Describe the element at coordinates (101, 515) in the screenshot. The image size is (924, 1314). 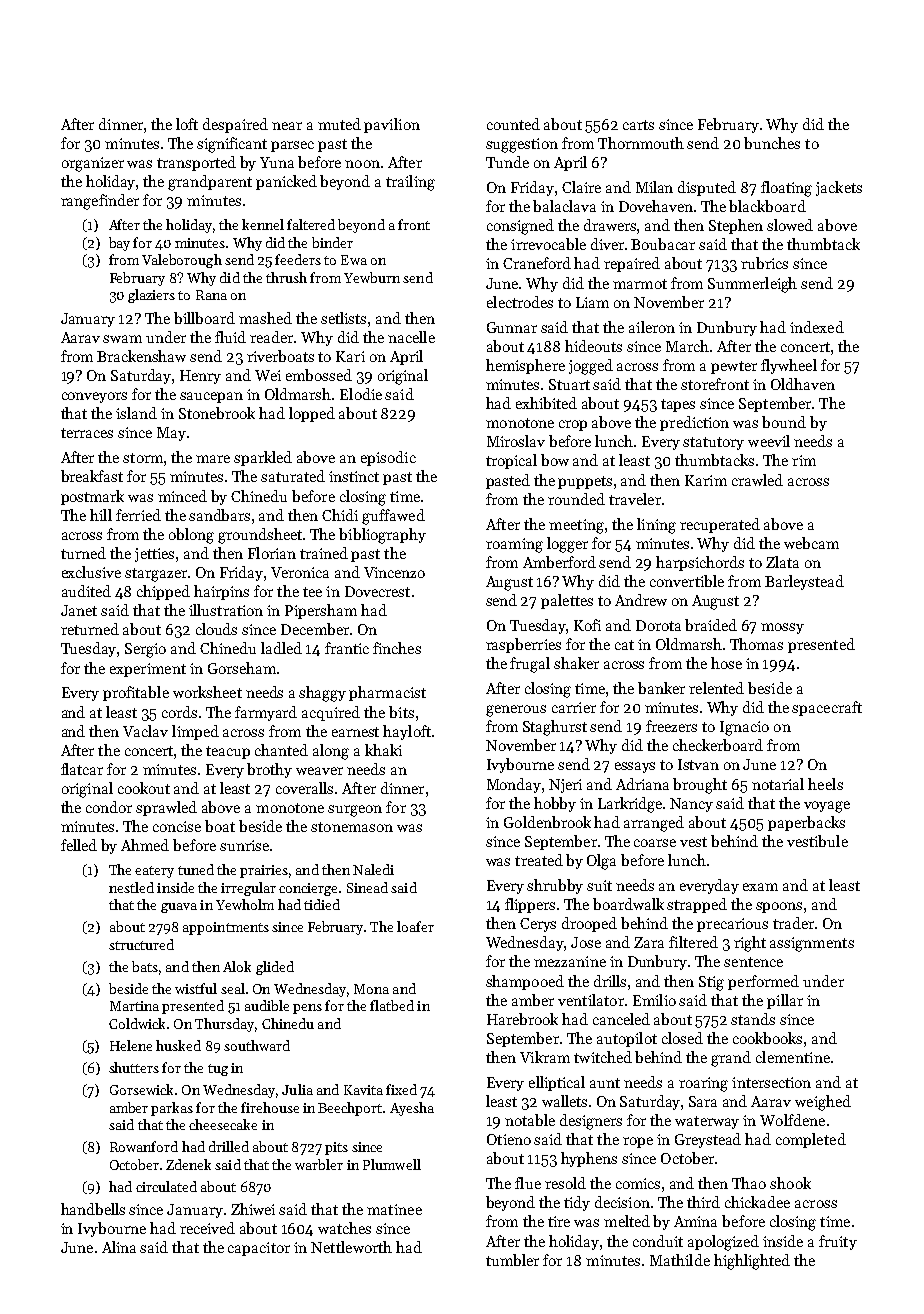
I see `hill` at that location.
